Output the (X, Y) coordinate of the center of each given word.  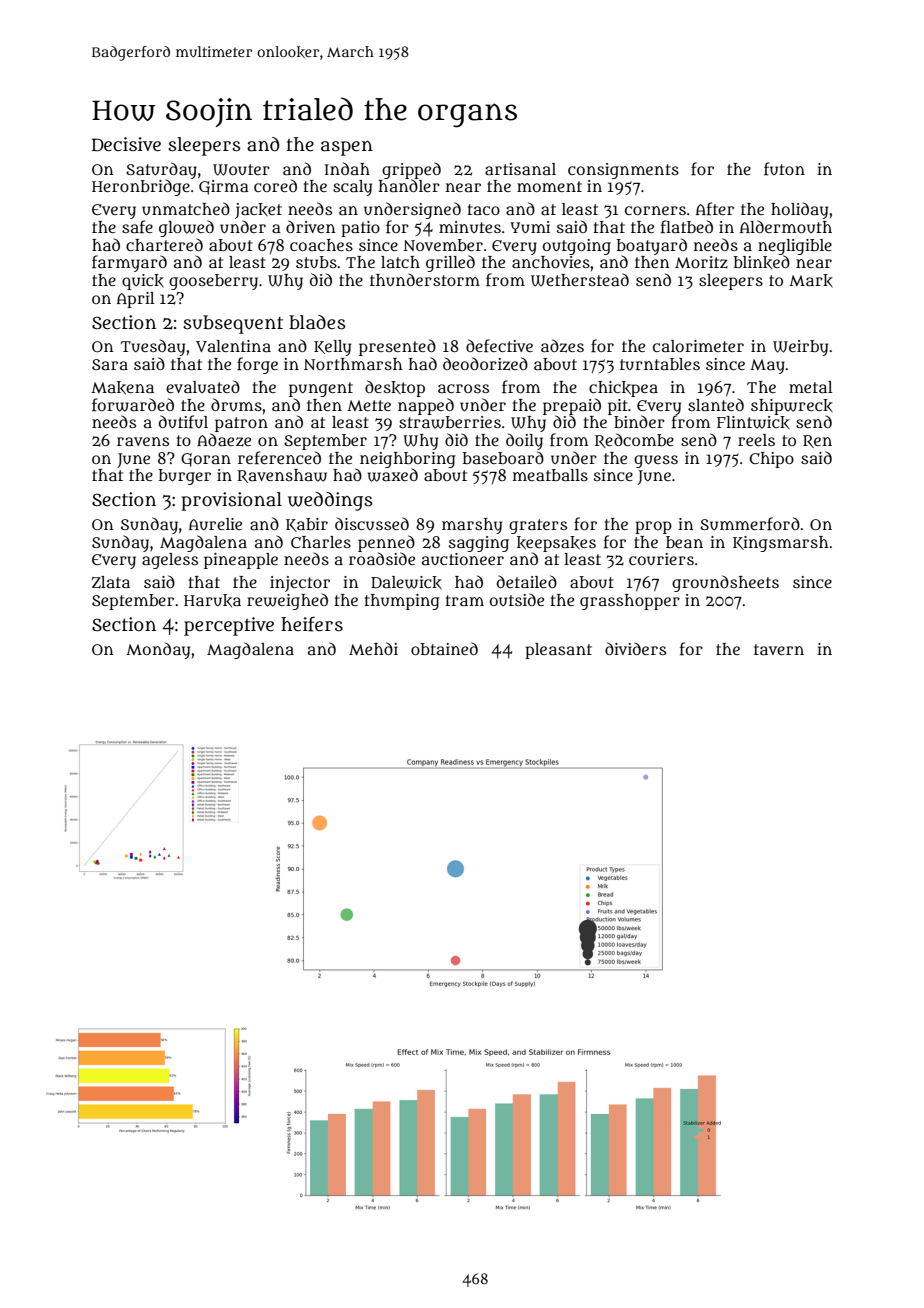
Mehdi (373, 648)
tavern (779, 649)
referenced (279, 458)
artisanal (520, 169)
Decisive (126, 144)
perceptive (229, 626)
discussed (372, 523)
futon (784, 169)
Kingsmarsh (781, 544)
